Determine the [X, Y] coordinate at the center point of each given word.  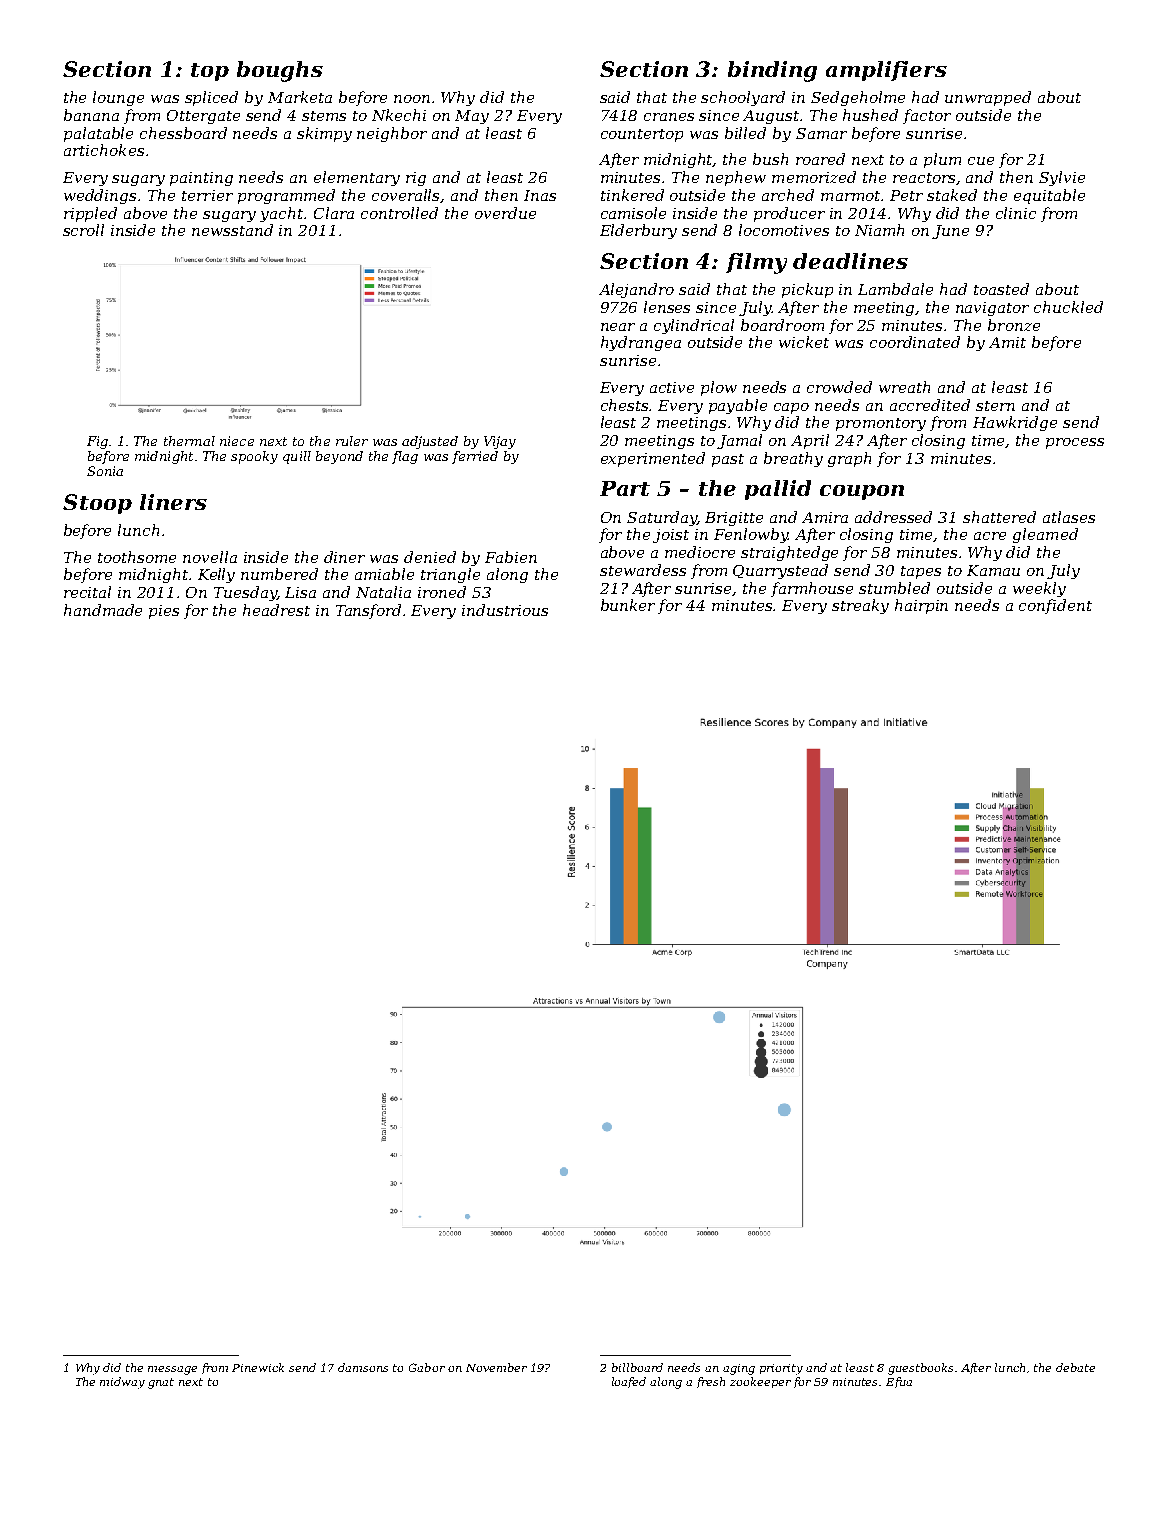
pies [164, 612]
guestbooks [920, 1369]
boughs [280, 71]
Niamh [879, 230]
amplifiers [886, 71]
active [672, 387]
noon [412, 99]
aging [739, 1369]
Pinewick [258, 1367]
